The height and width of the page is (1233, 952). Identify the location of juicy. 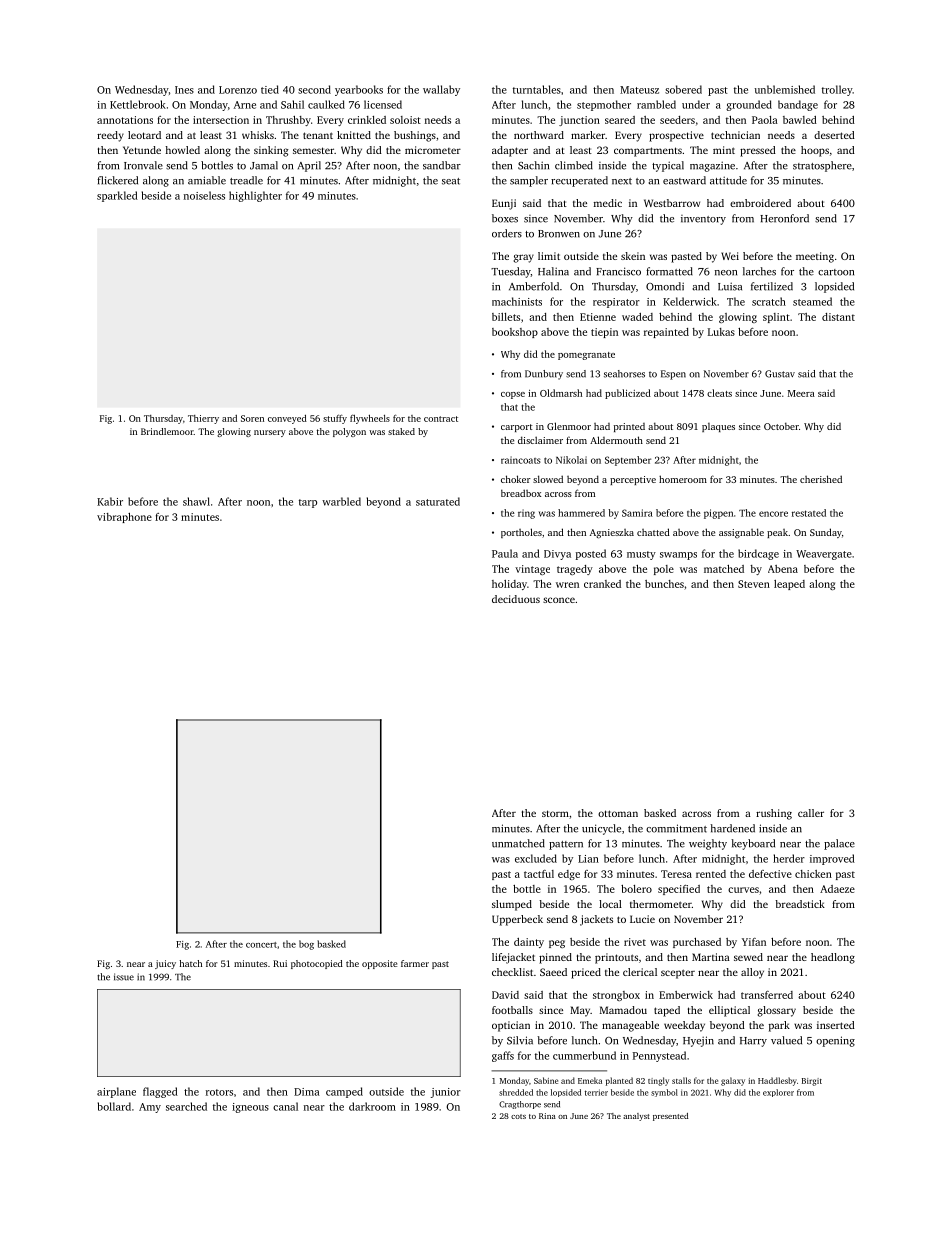
(165, 964).
